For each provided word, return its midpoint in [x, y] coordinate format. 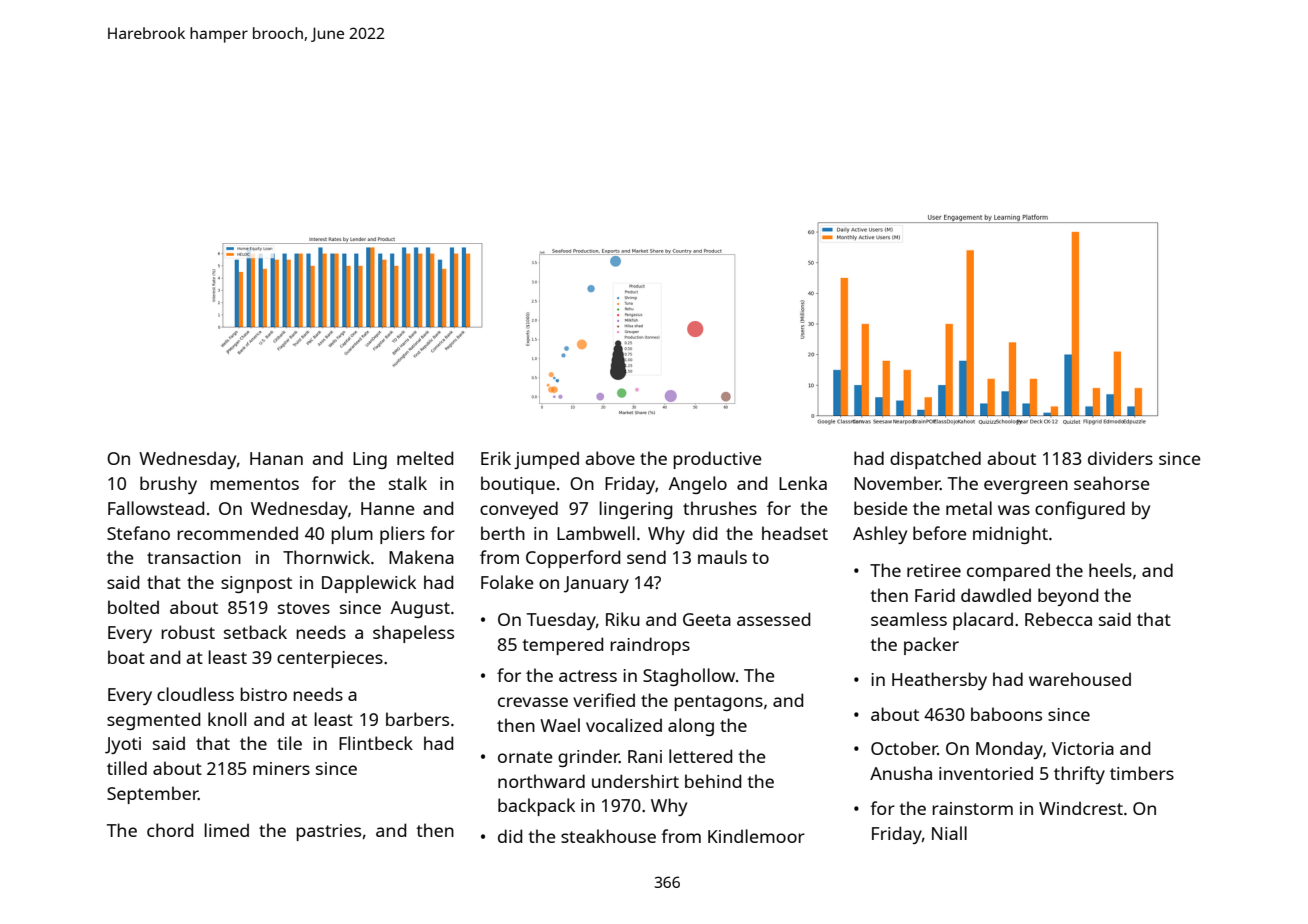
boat [126, 657]
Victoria [1083, 748]
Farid [935, 595]
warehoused [1080, 679]
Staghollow [689, 677]
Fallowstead [156, 508]
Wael [560, 725]
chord [170, 830]
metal [969, 508]
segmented [153, 721]
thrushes [720, 508]
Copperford [573, 559]
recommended [237, 533]
